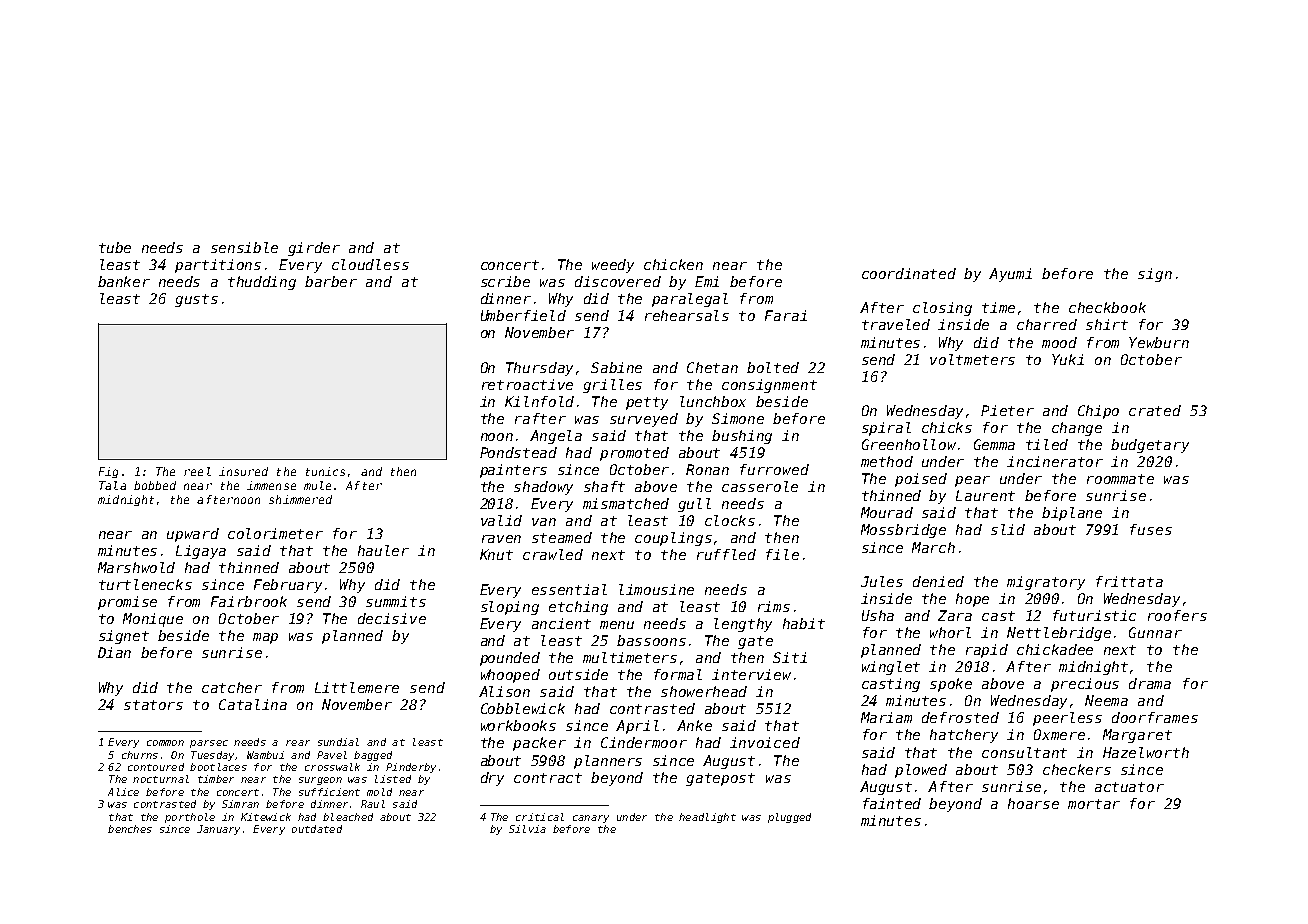 This screenshot has height=924, width=1308. Describe the element at coordinates (112, 485) in the screenshot. I see `Tala` at that location.
